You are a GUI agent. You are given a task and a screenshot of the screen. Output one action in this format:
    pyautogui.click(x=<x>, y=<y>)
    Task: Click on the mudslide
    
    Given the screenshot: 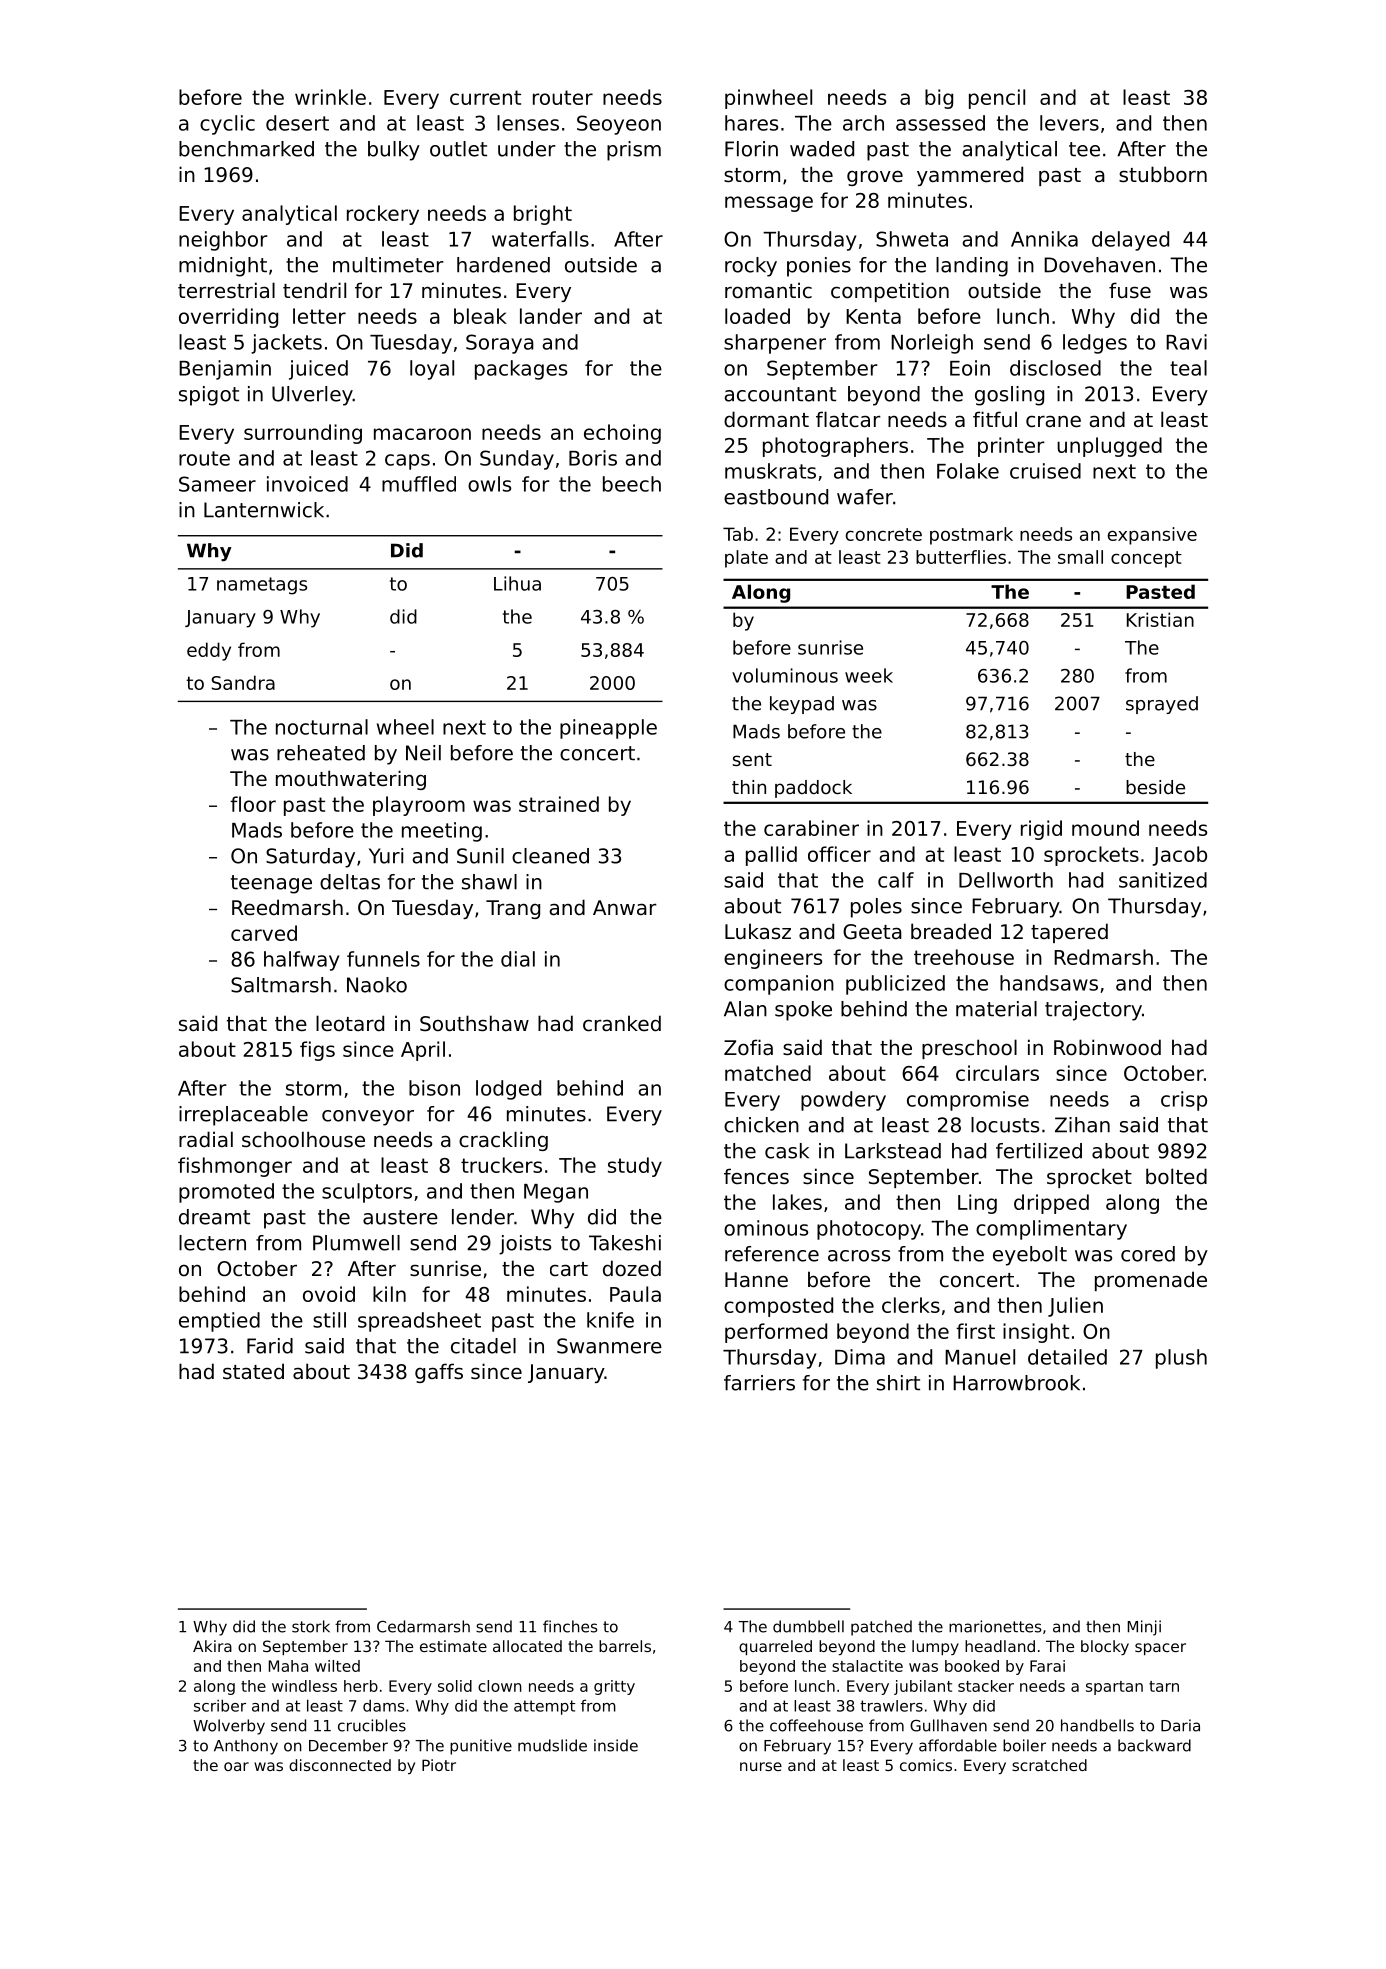 What is the action you would take?
    pyautogui.click(x=552, y=1745)
